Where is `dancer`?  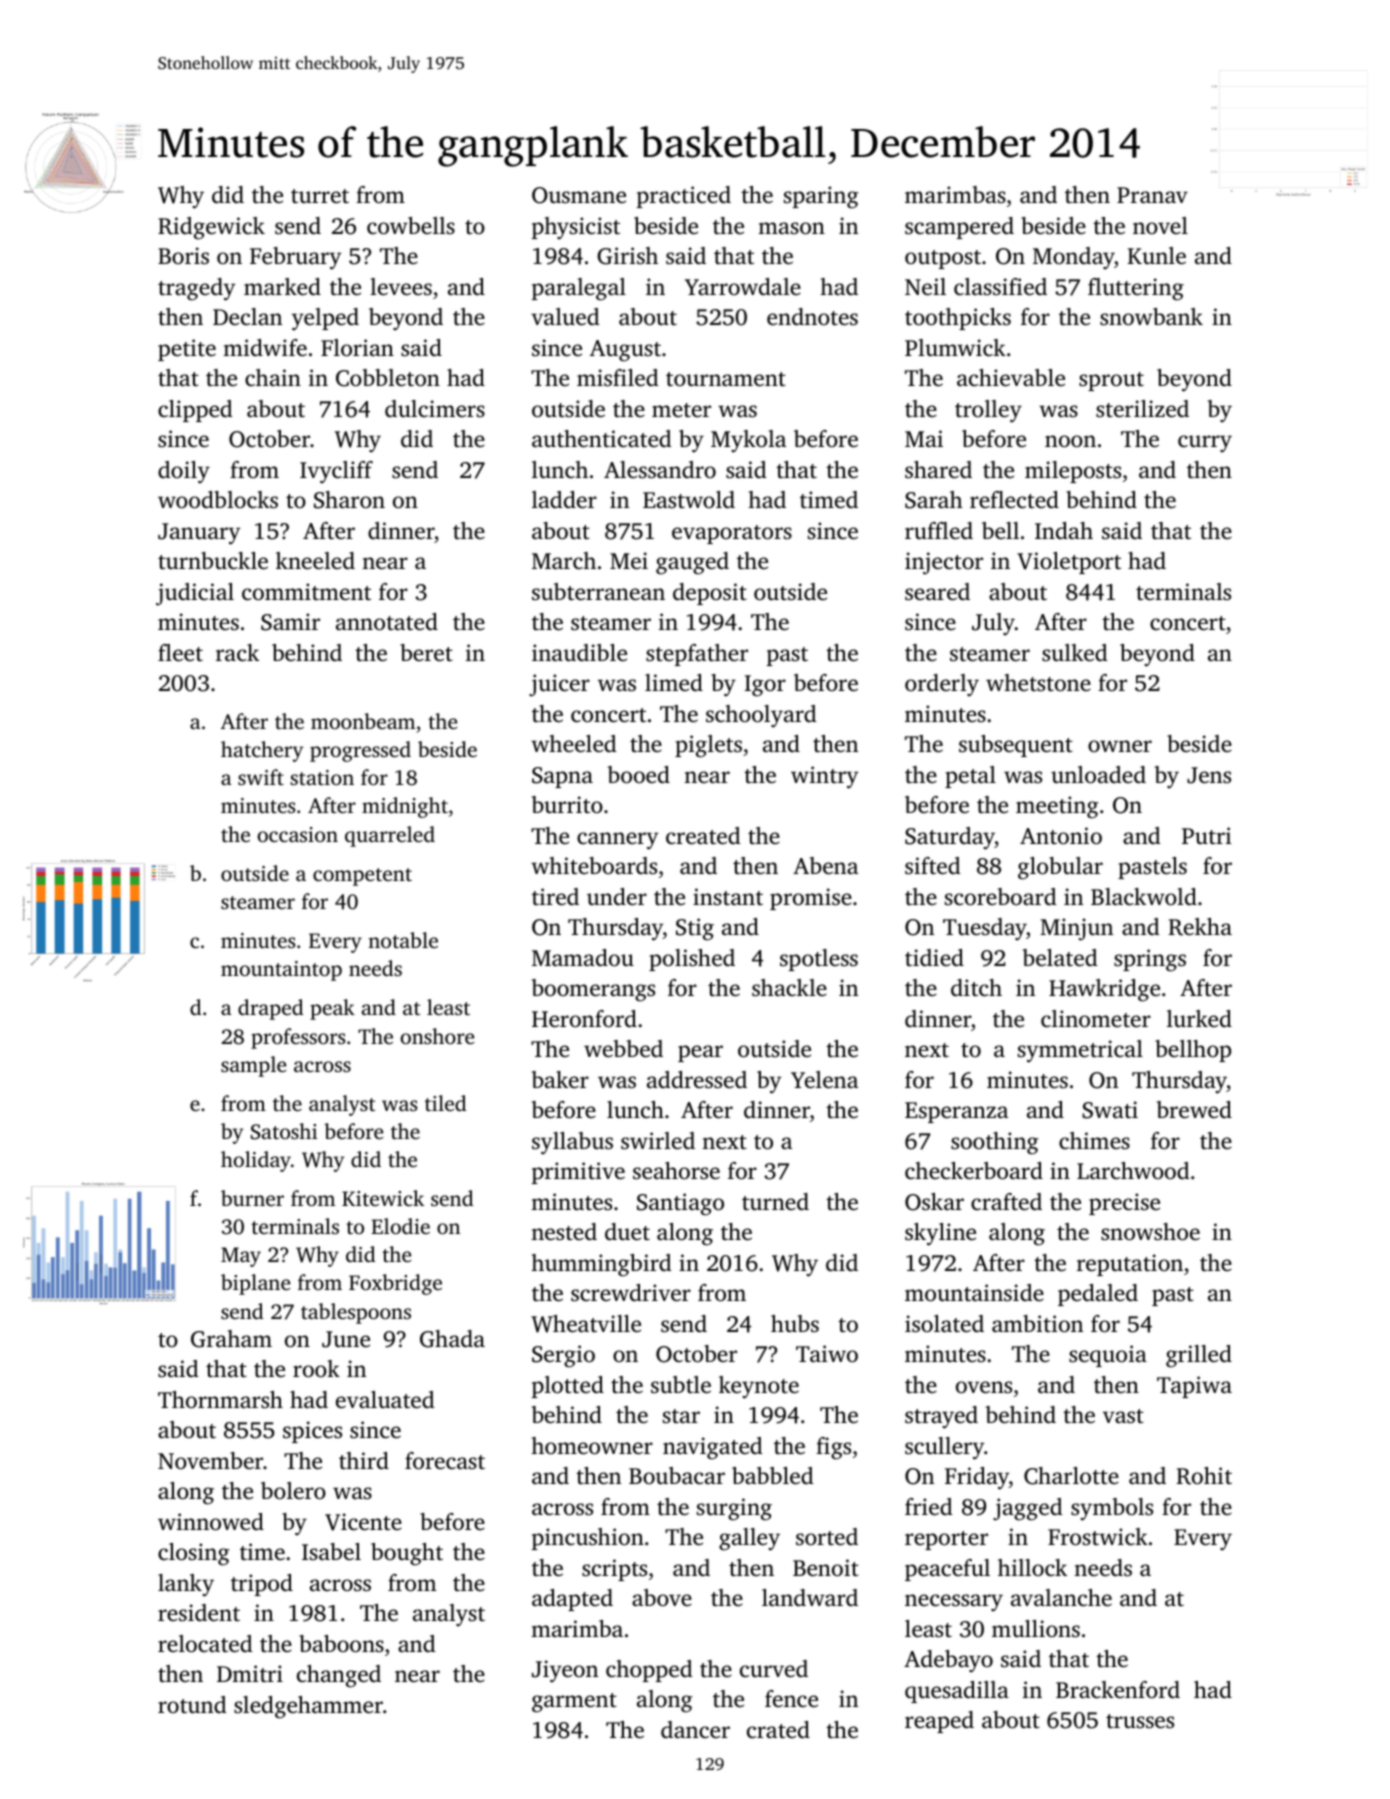 dancer is located at coordinates (695, 1730).
